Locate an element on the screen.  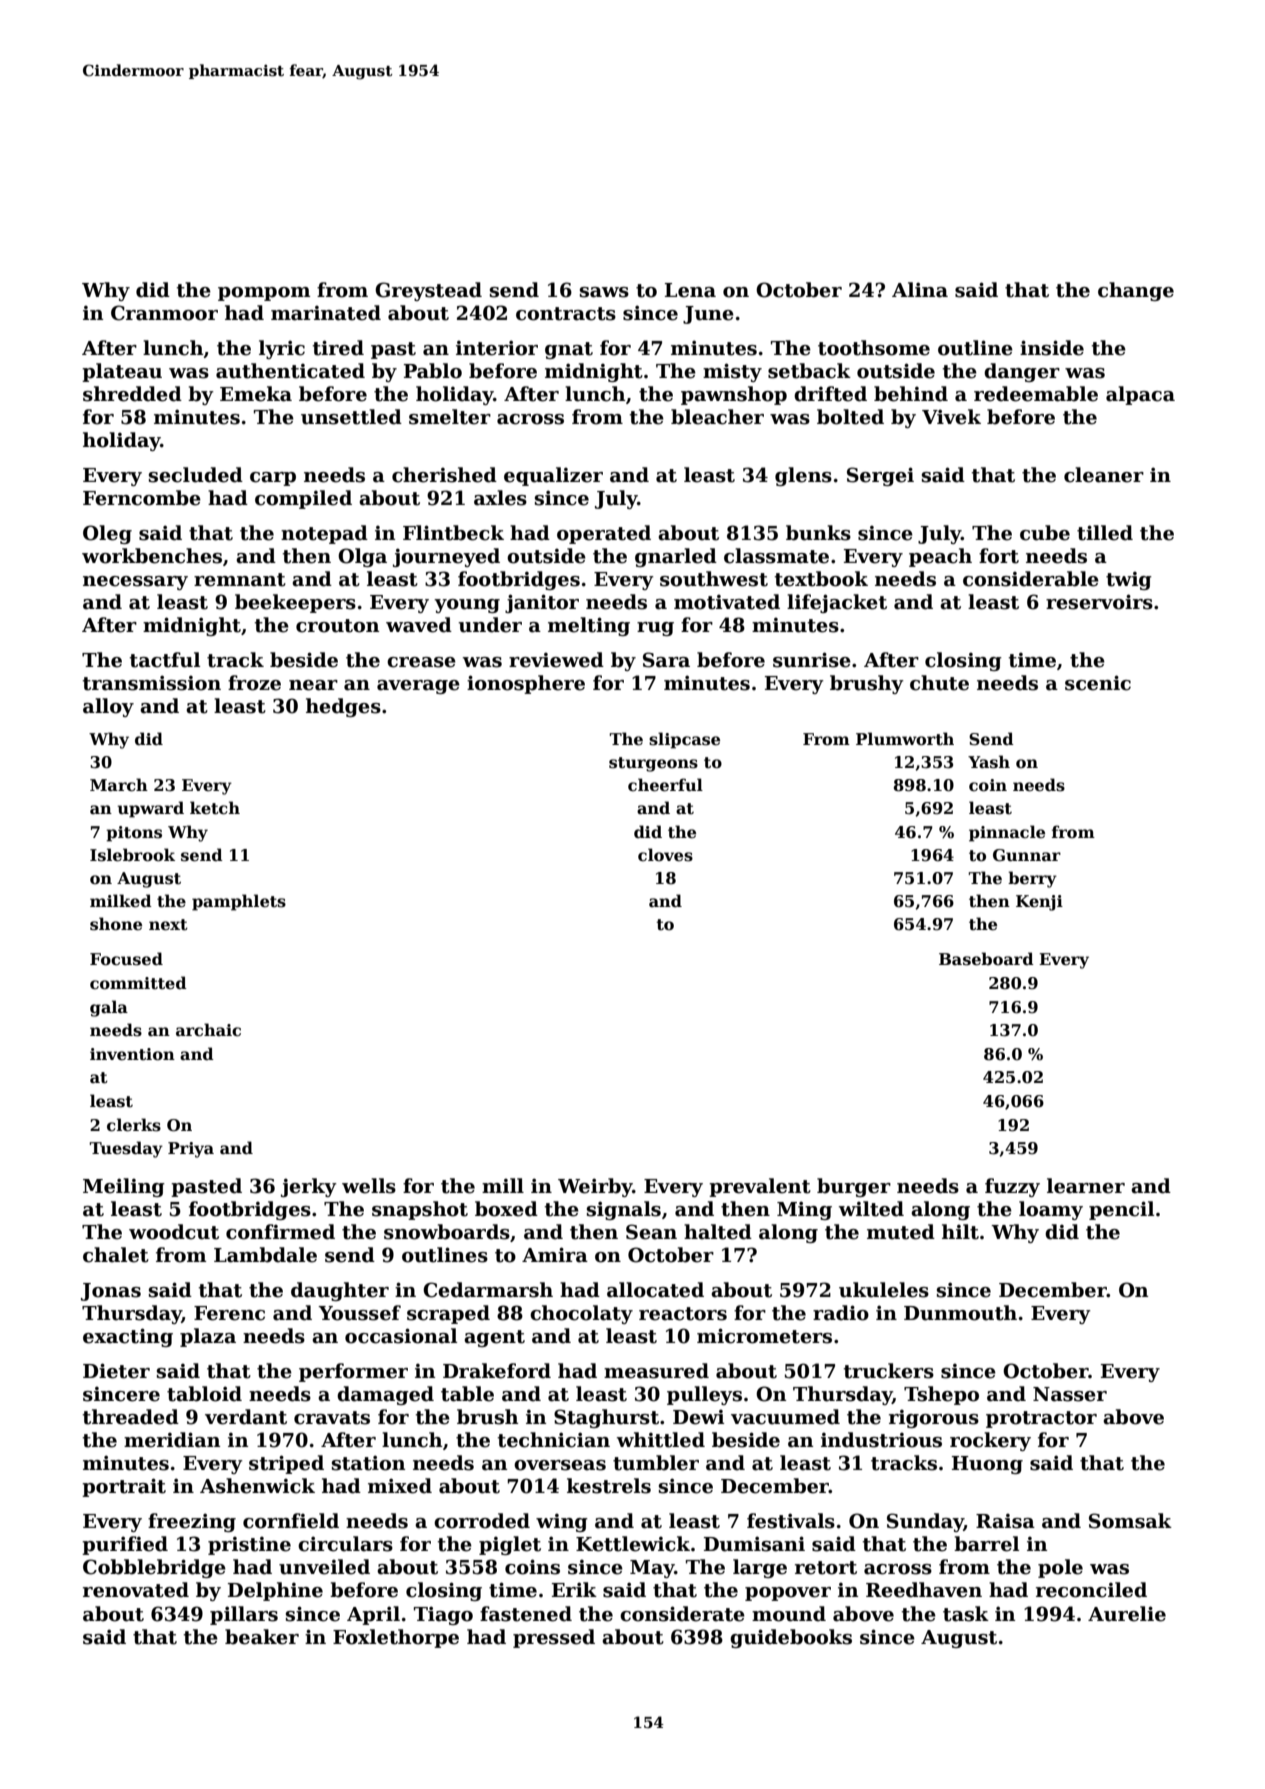
Ashenwick is located at coordinates (257, 1486).
